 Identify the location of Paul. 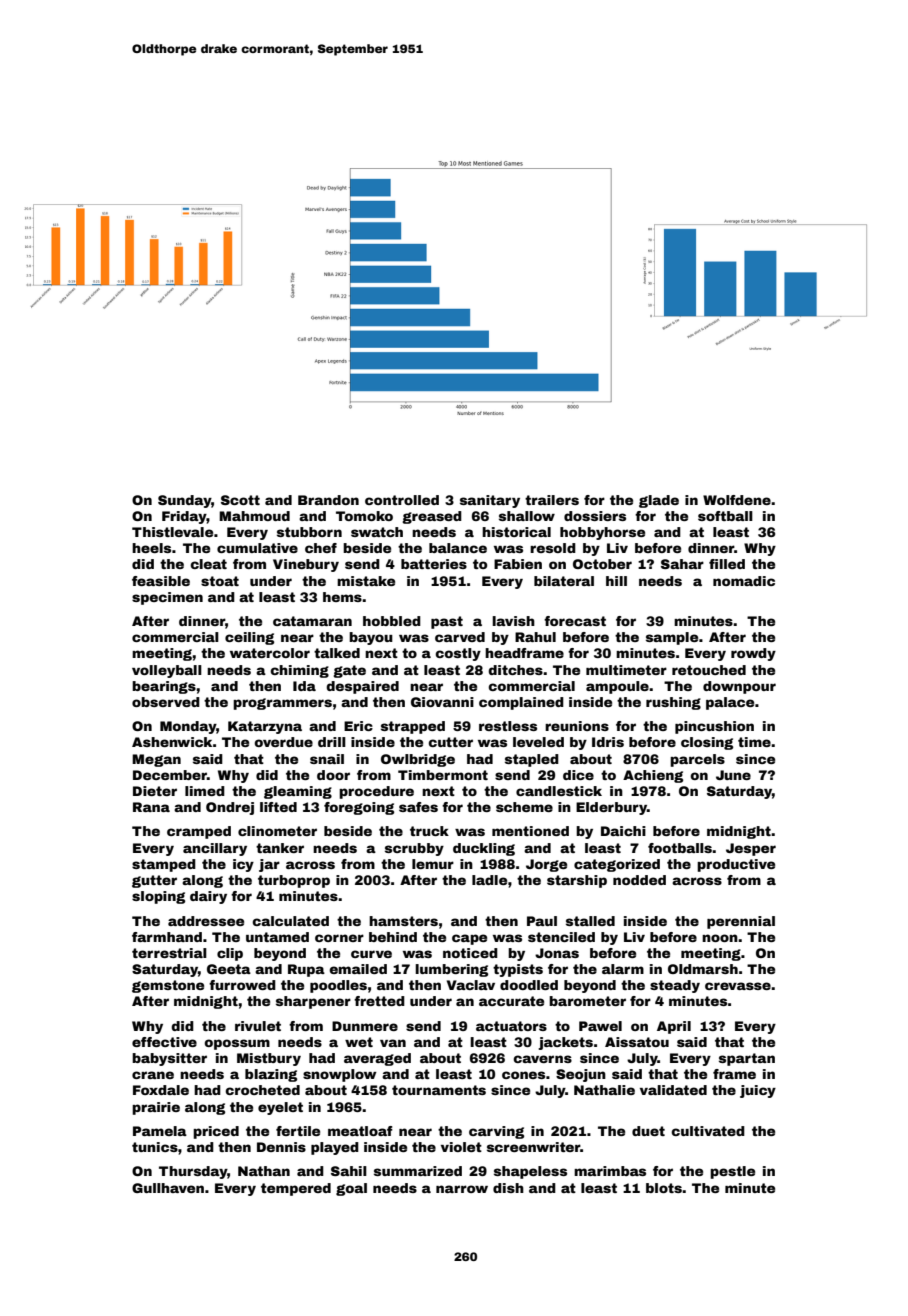
(542, 921).
